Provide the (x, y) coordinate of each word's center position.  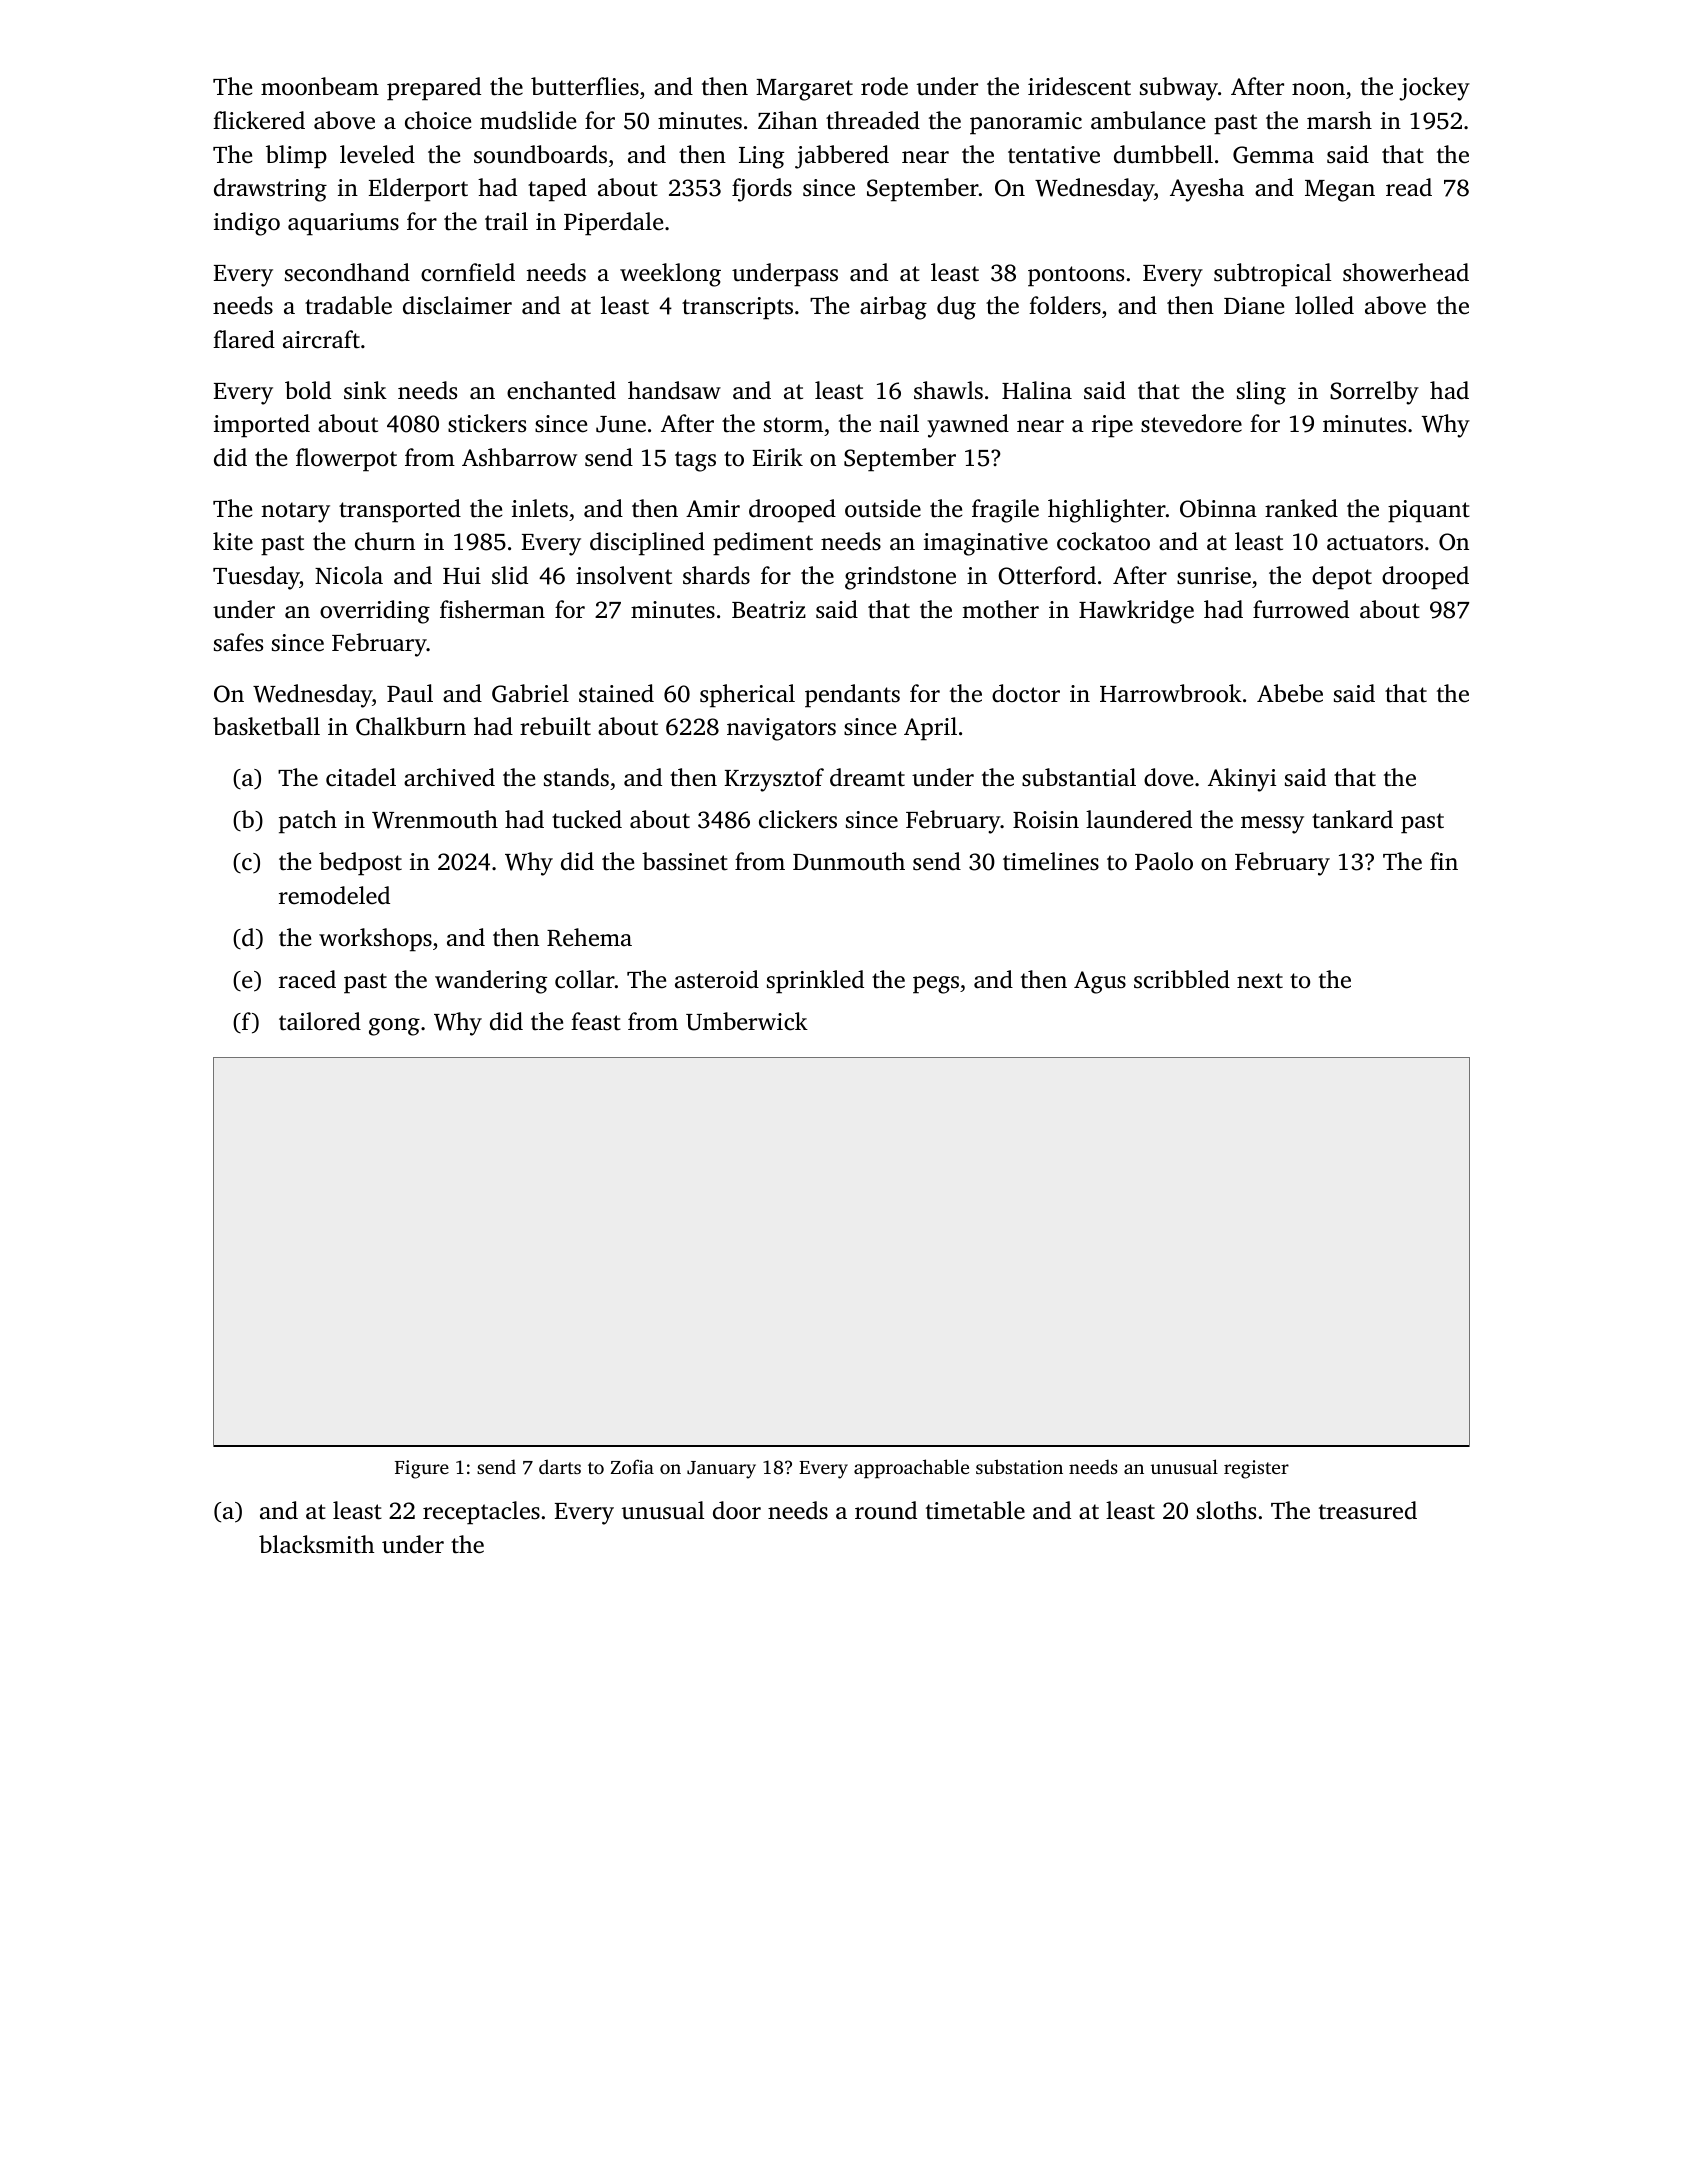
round (886, 1510)
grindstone (900, 578)
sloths (1226, 1510)
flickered (259, 120)
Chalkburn (411, 726)
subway (1179, 89)
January (721, 1470)
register (1256, 1469)
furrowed (1301, 609)
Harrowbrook (1171, 693)
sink (365, 390)
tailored (320, 1021)
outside (883, 508)
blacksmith (316, 1544)
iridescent (1079, 86)
